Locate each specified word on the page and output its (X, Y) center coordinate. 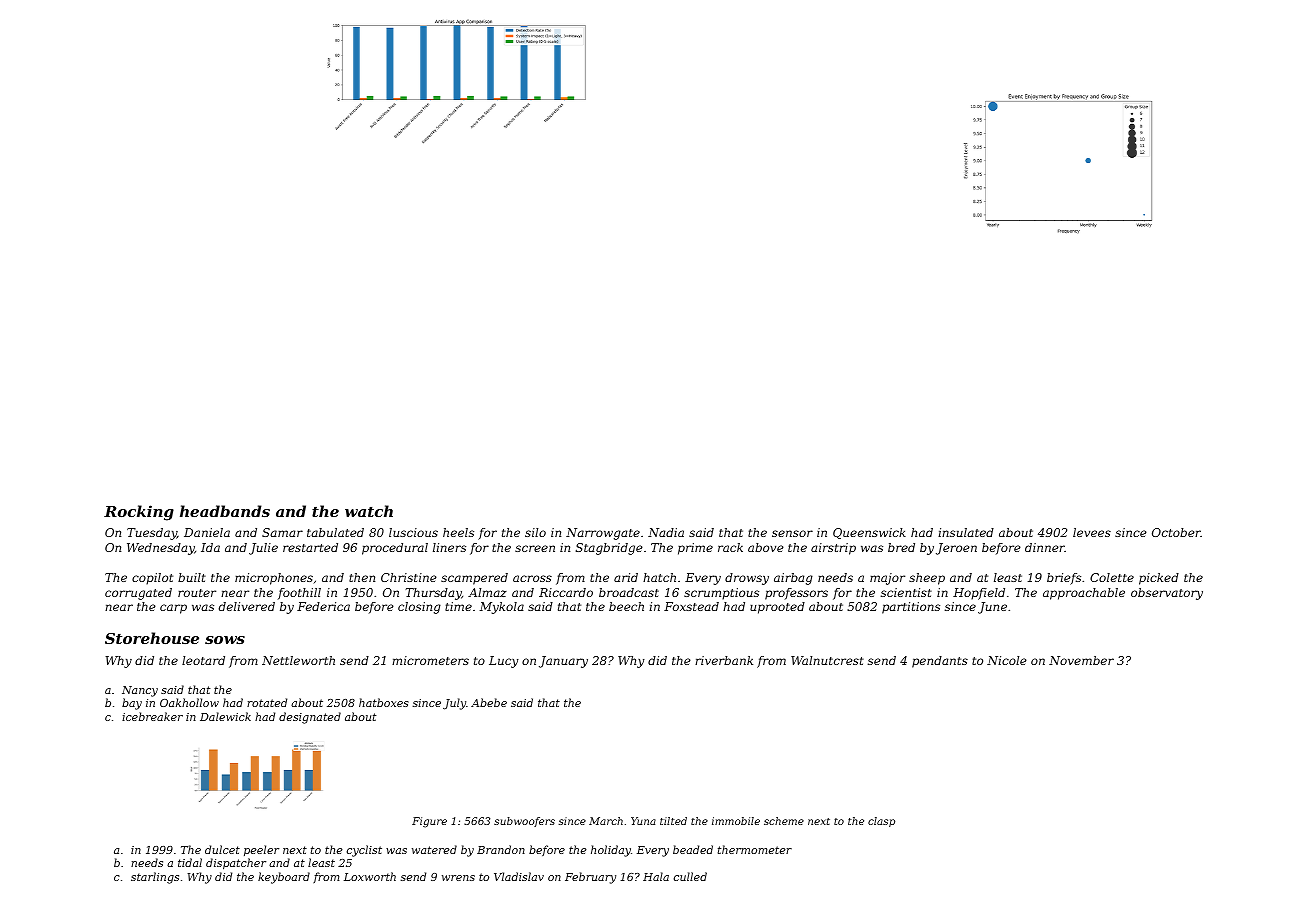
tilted (673, 821)
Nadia (666, 532)
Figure (429, 822)
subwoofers (524, 822)
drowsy (747, 579)
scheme (784, 821)
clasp (881, 822)
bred (901, 547)
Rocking (139, 513)
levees (1092, 532)
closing (419, 608)
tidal (190, 862)
